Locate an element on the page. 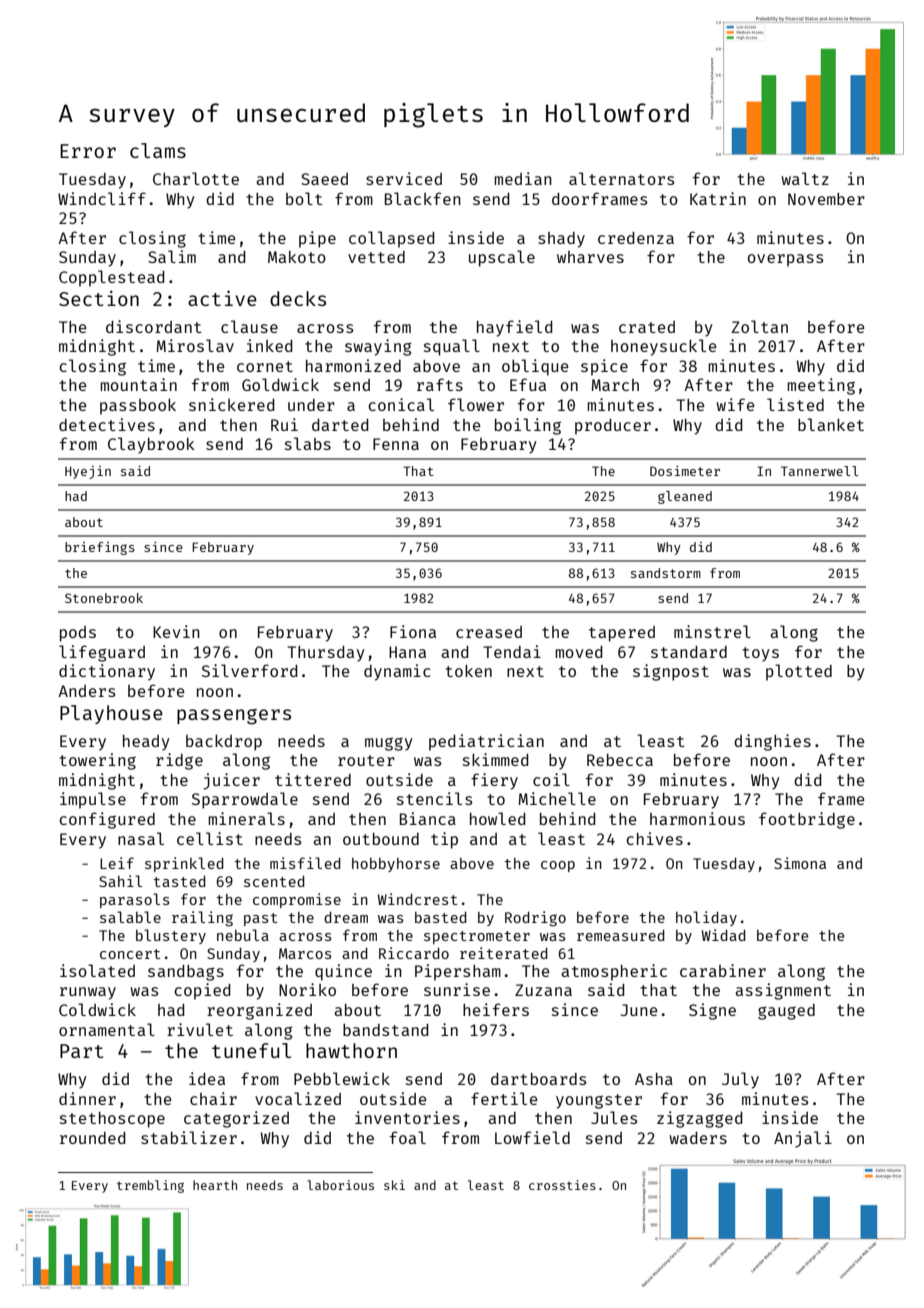 The height and width of the image is (1308, 924). pediatrician is located at coordinates (486, 742).
